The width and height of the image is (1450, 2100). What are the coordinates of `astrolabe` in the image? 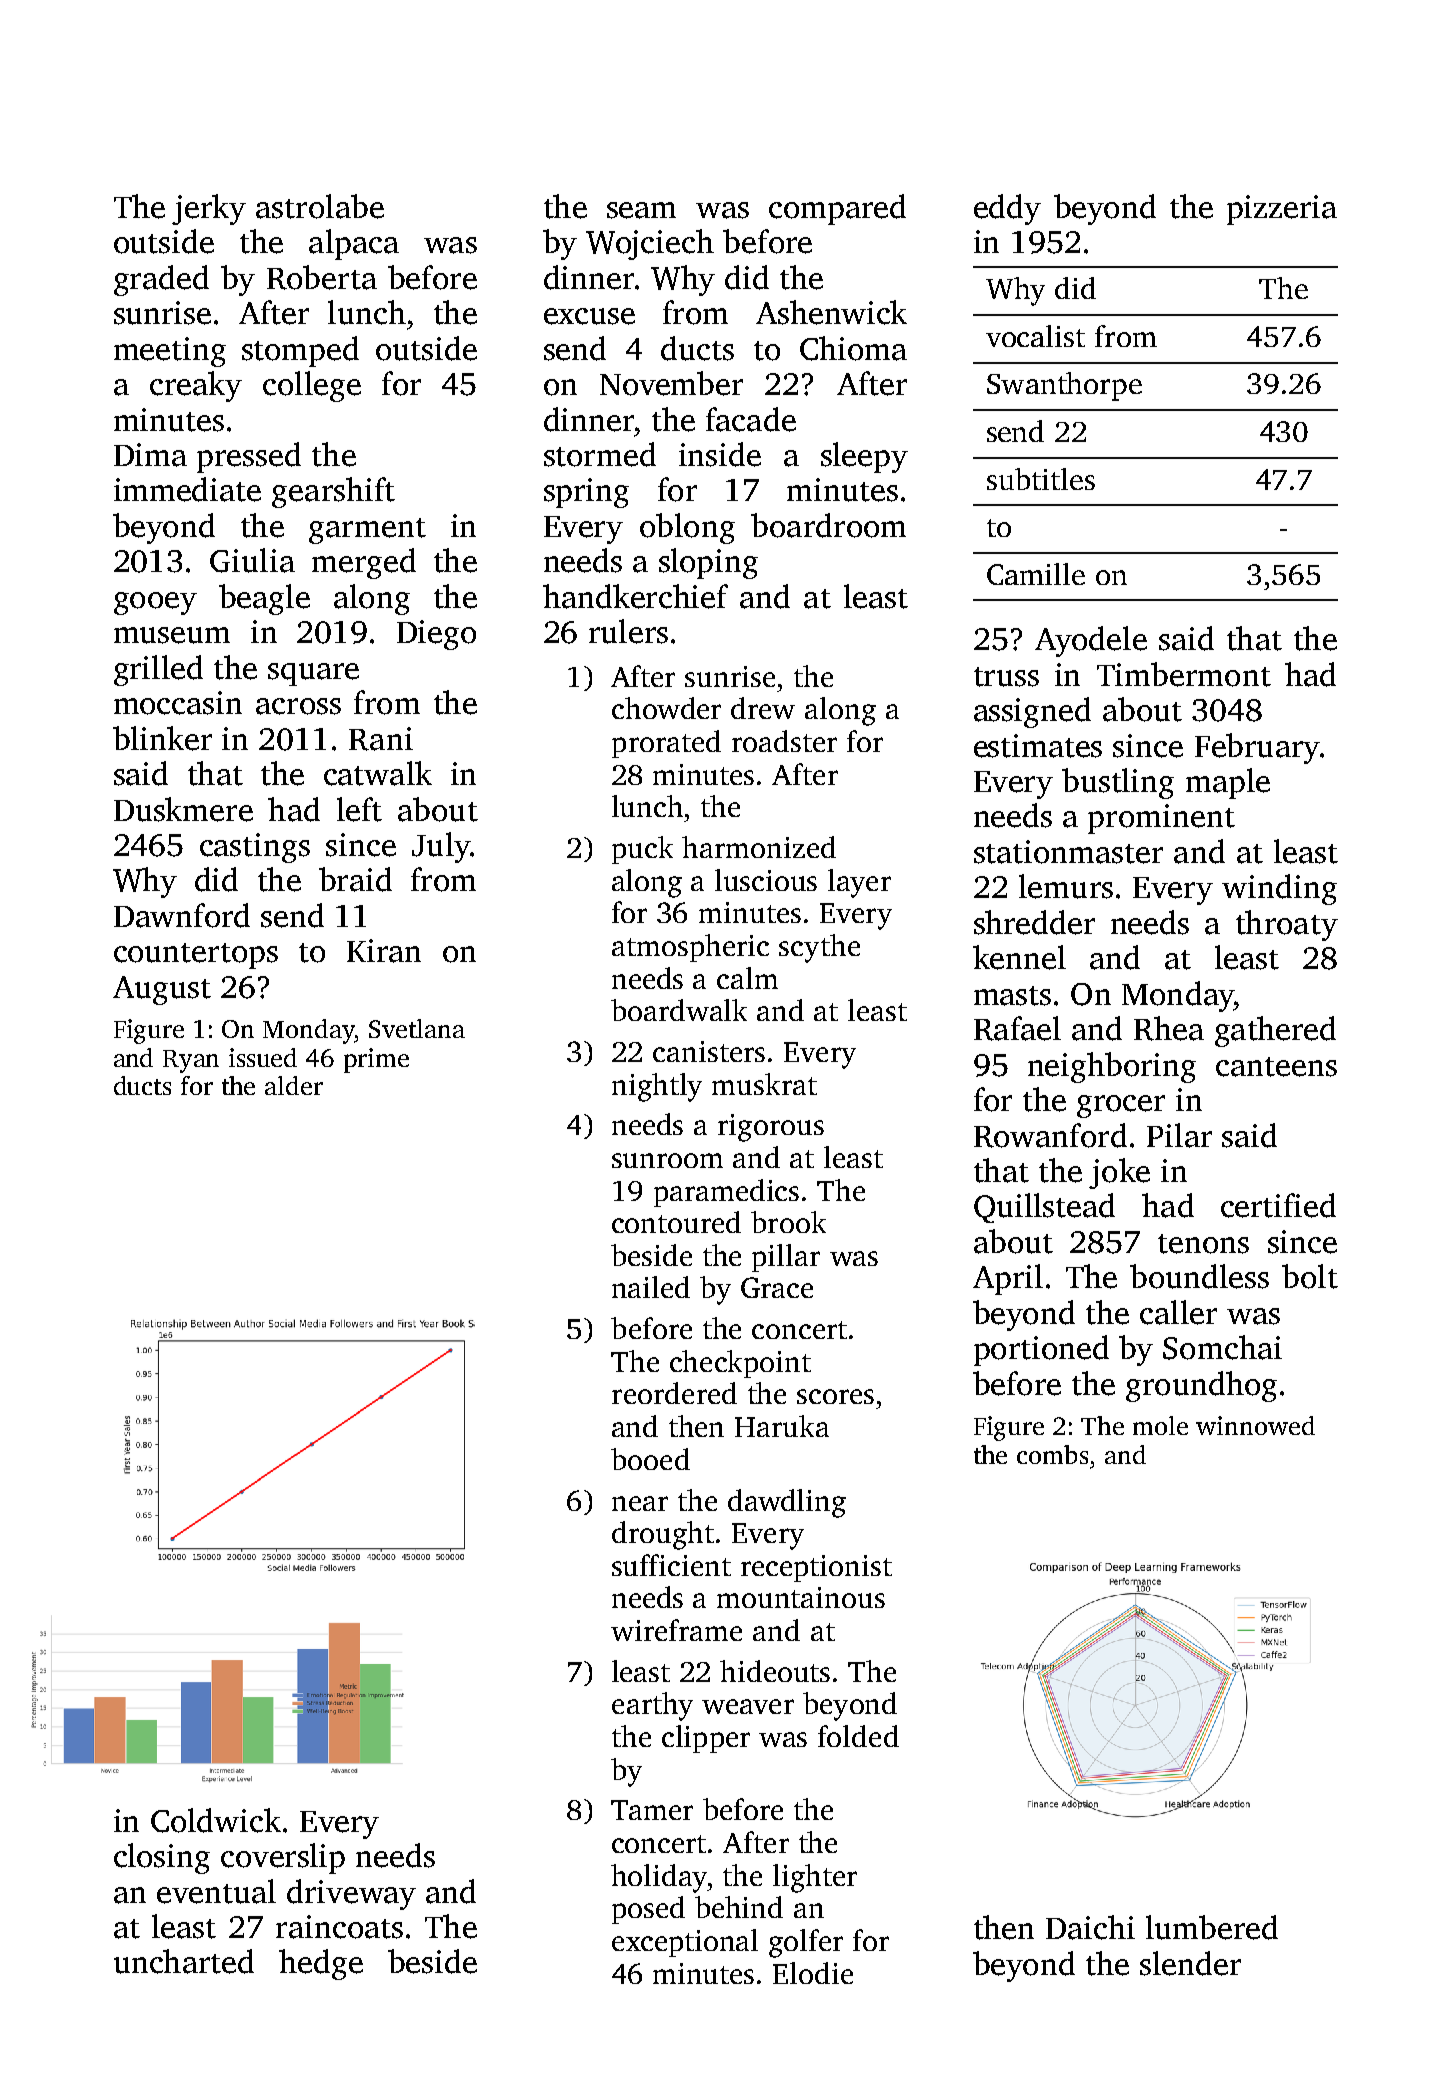 It's located at (320, 206).
